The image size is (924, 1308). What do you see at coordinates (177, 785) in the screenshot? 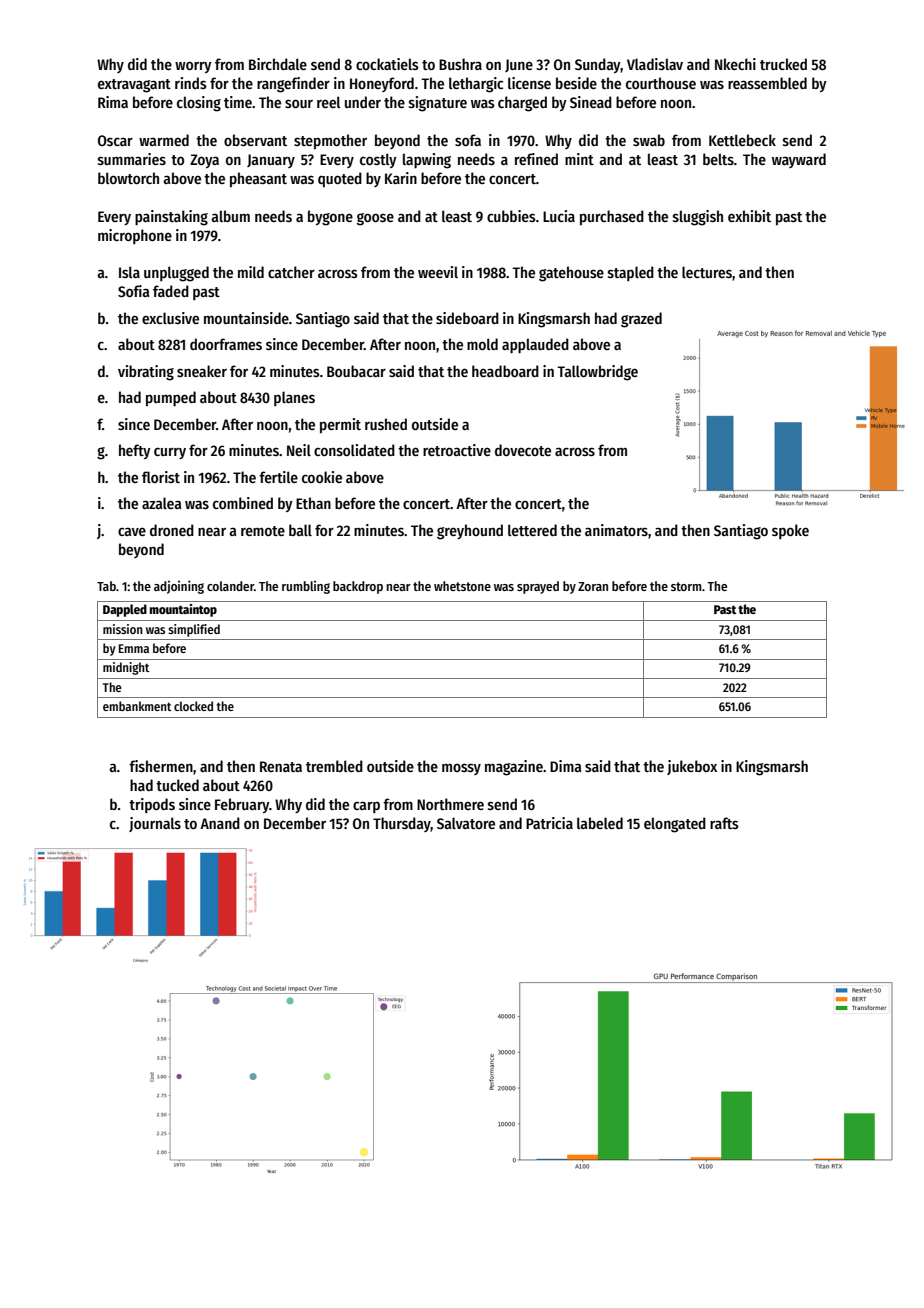
I see `tucked` at bounding box center [177, 785].
